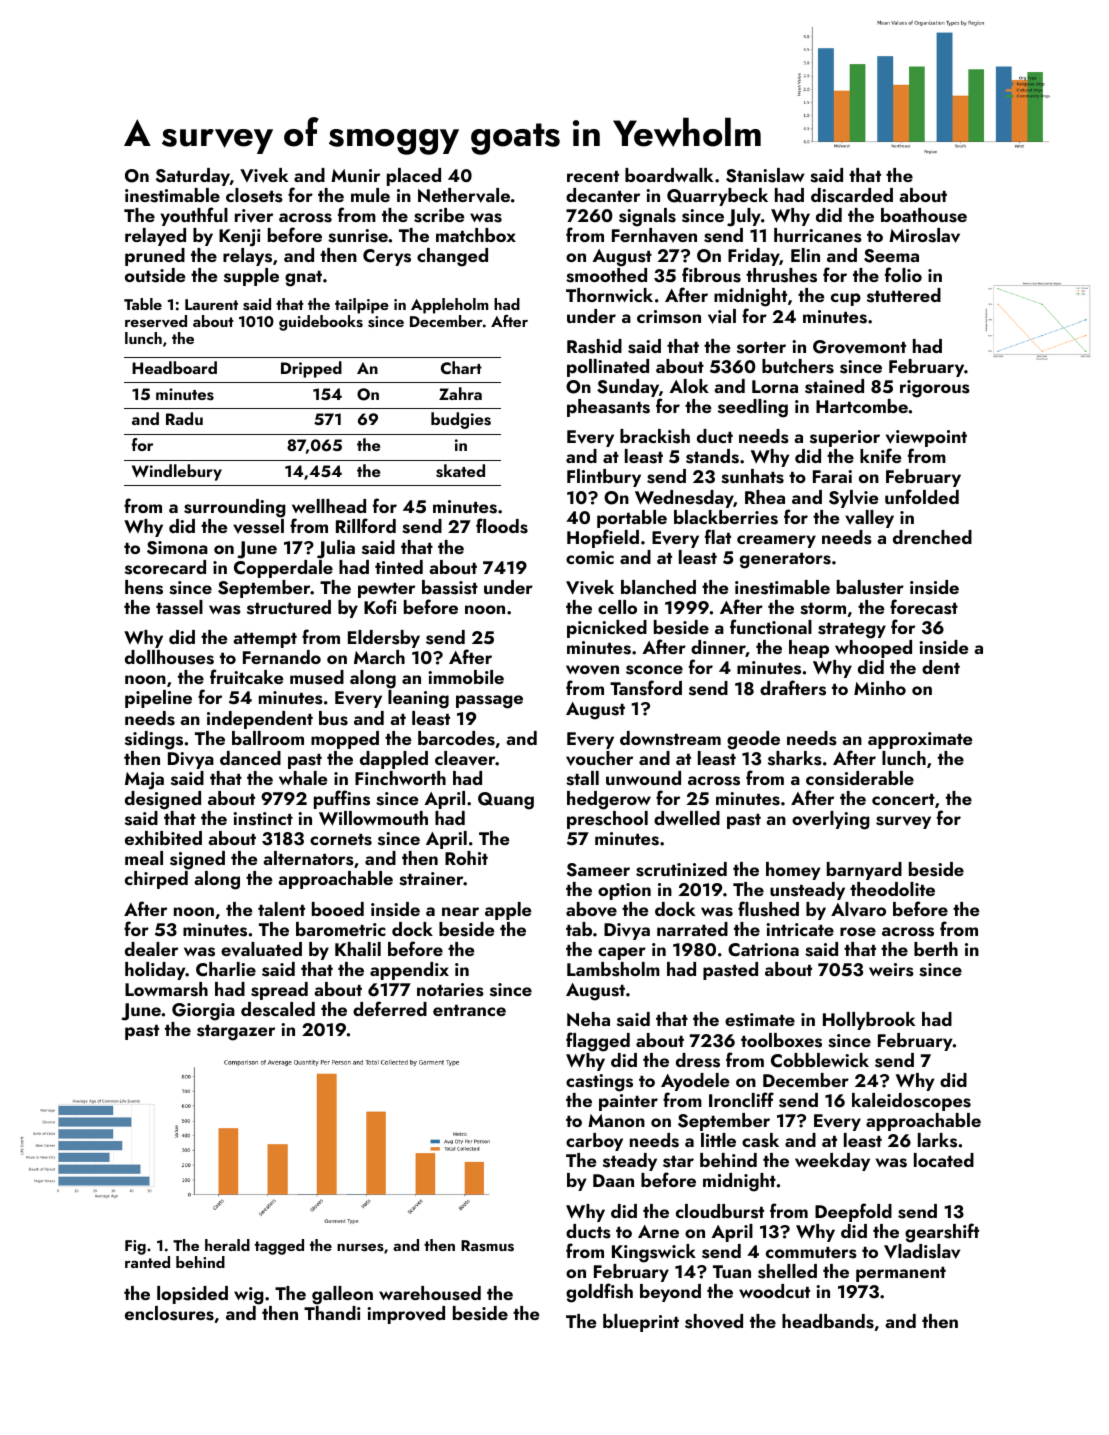 This document has height=1435, width=1109. I want to click on closets, so click(254, 195).
